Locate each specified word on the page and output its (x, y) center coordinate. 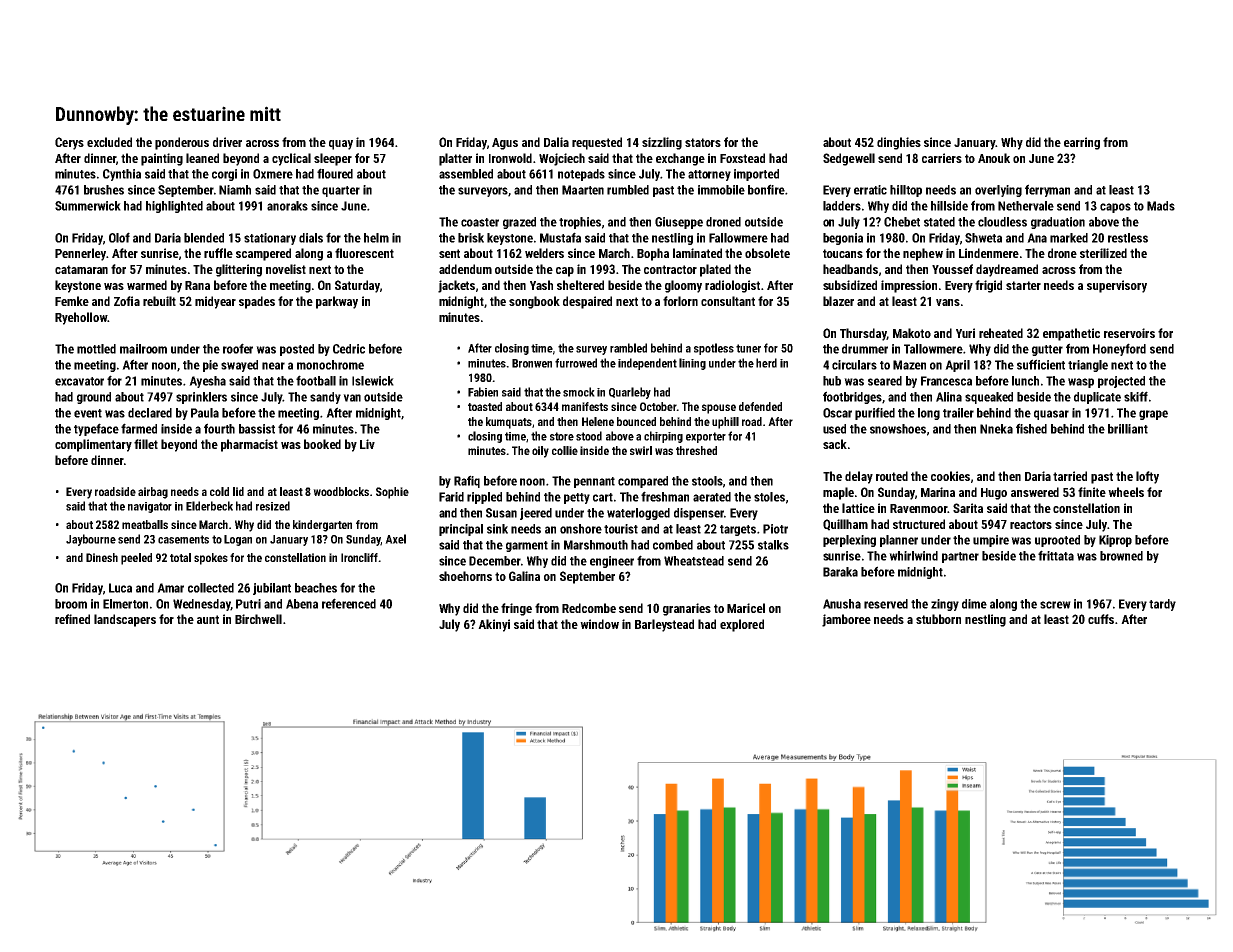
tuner (748, 348)
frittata (1056, 555)
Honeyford (1119, 349)
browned (1121, 556)
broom (71, 604)
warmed (147, 285)
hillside (949, 206)
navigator (150, 507)
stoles (769, 497)
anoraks (287, 206)
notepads (581, 175)
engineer (612, 562)
